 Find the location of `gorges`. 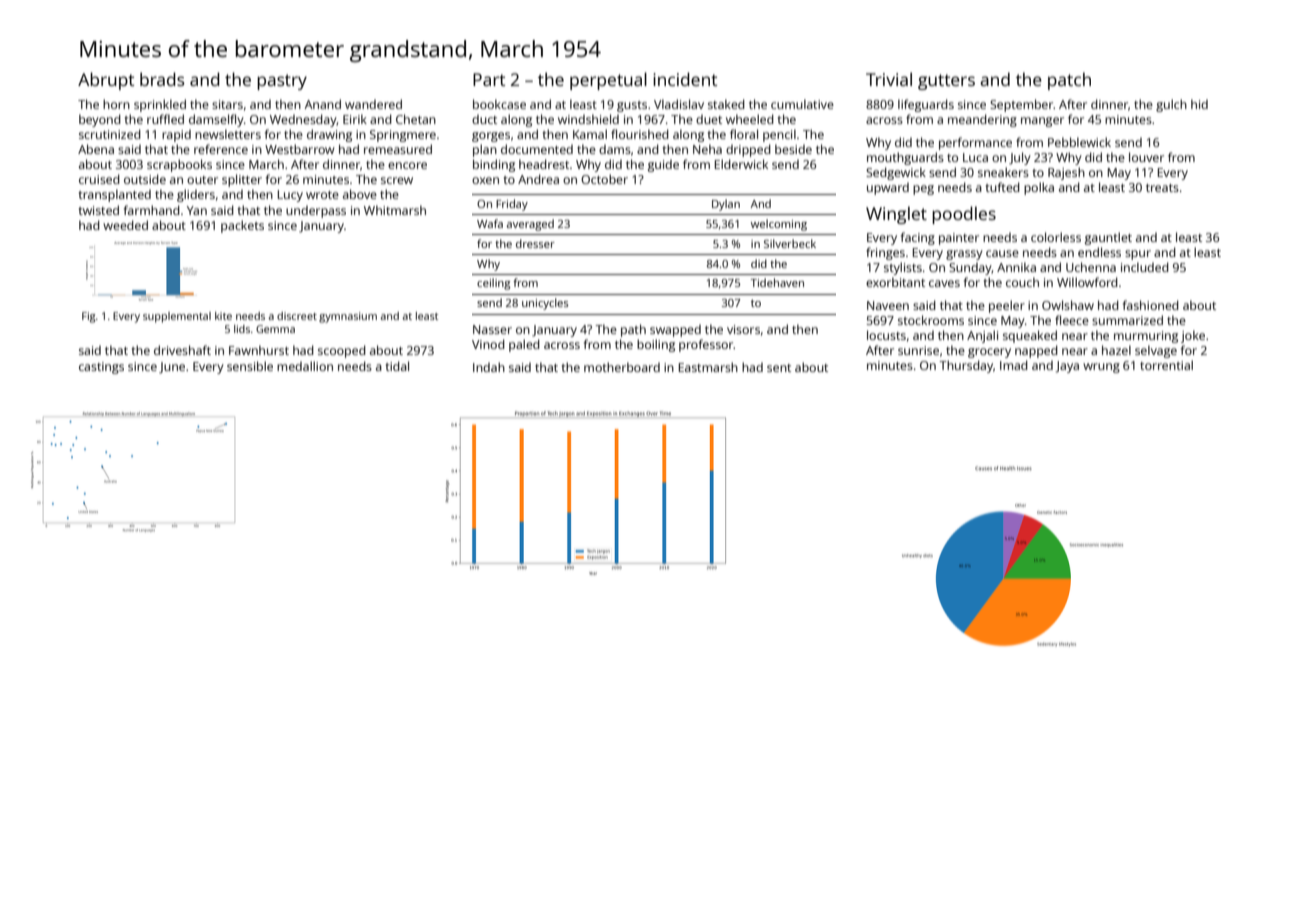

gorges is located at coordinates (491, 137).
